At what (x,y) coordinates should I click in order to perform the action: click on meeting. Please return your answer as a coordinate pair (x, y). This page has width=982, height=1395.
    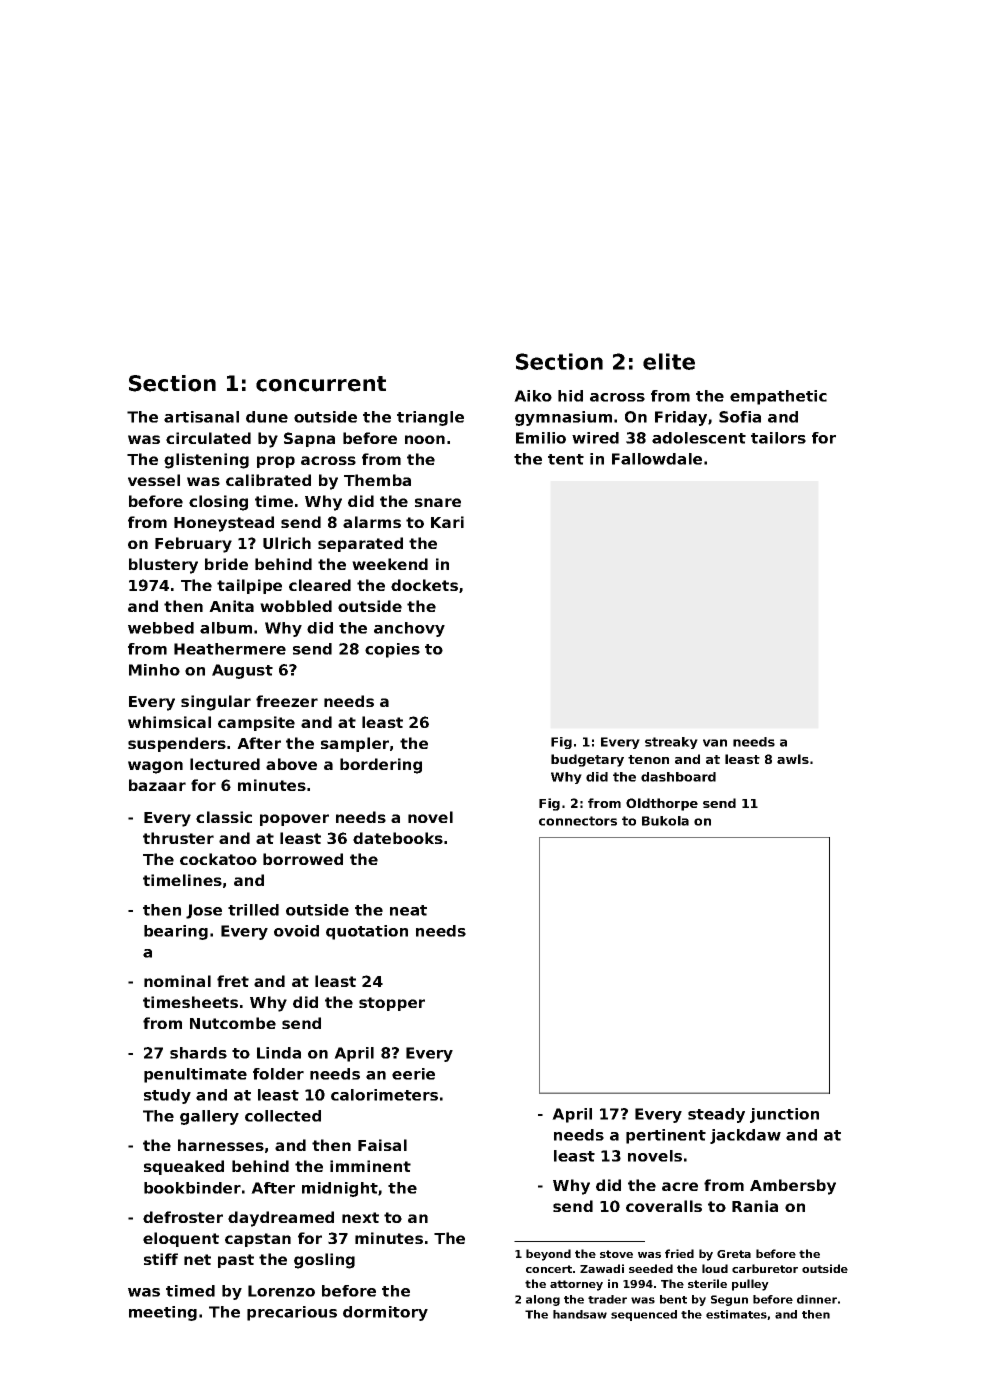
    Looking at the image, I should click on (163, 1313).
